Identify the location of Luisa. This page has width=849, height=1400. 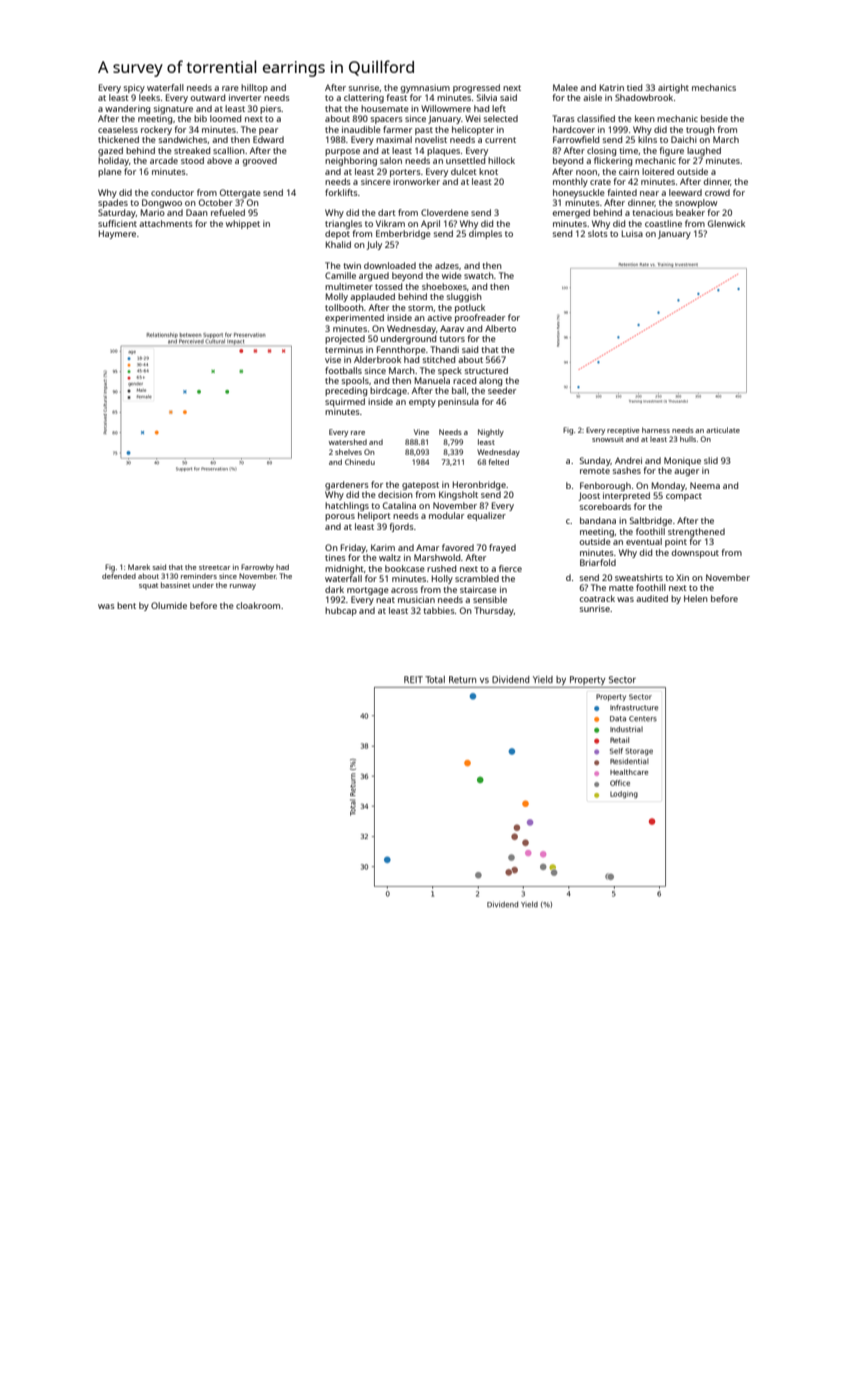
(632, 233).
